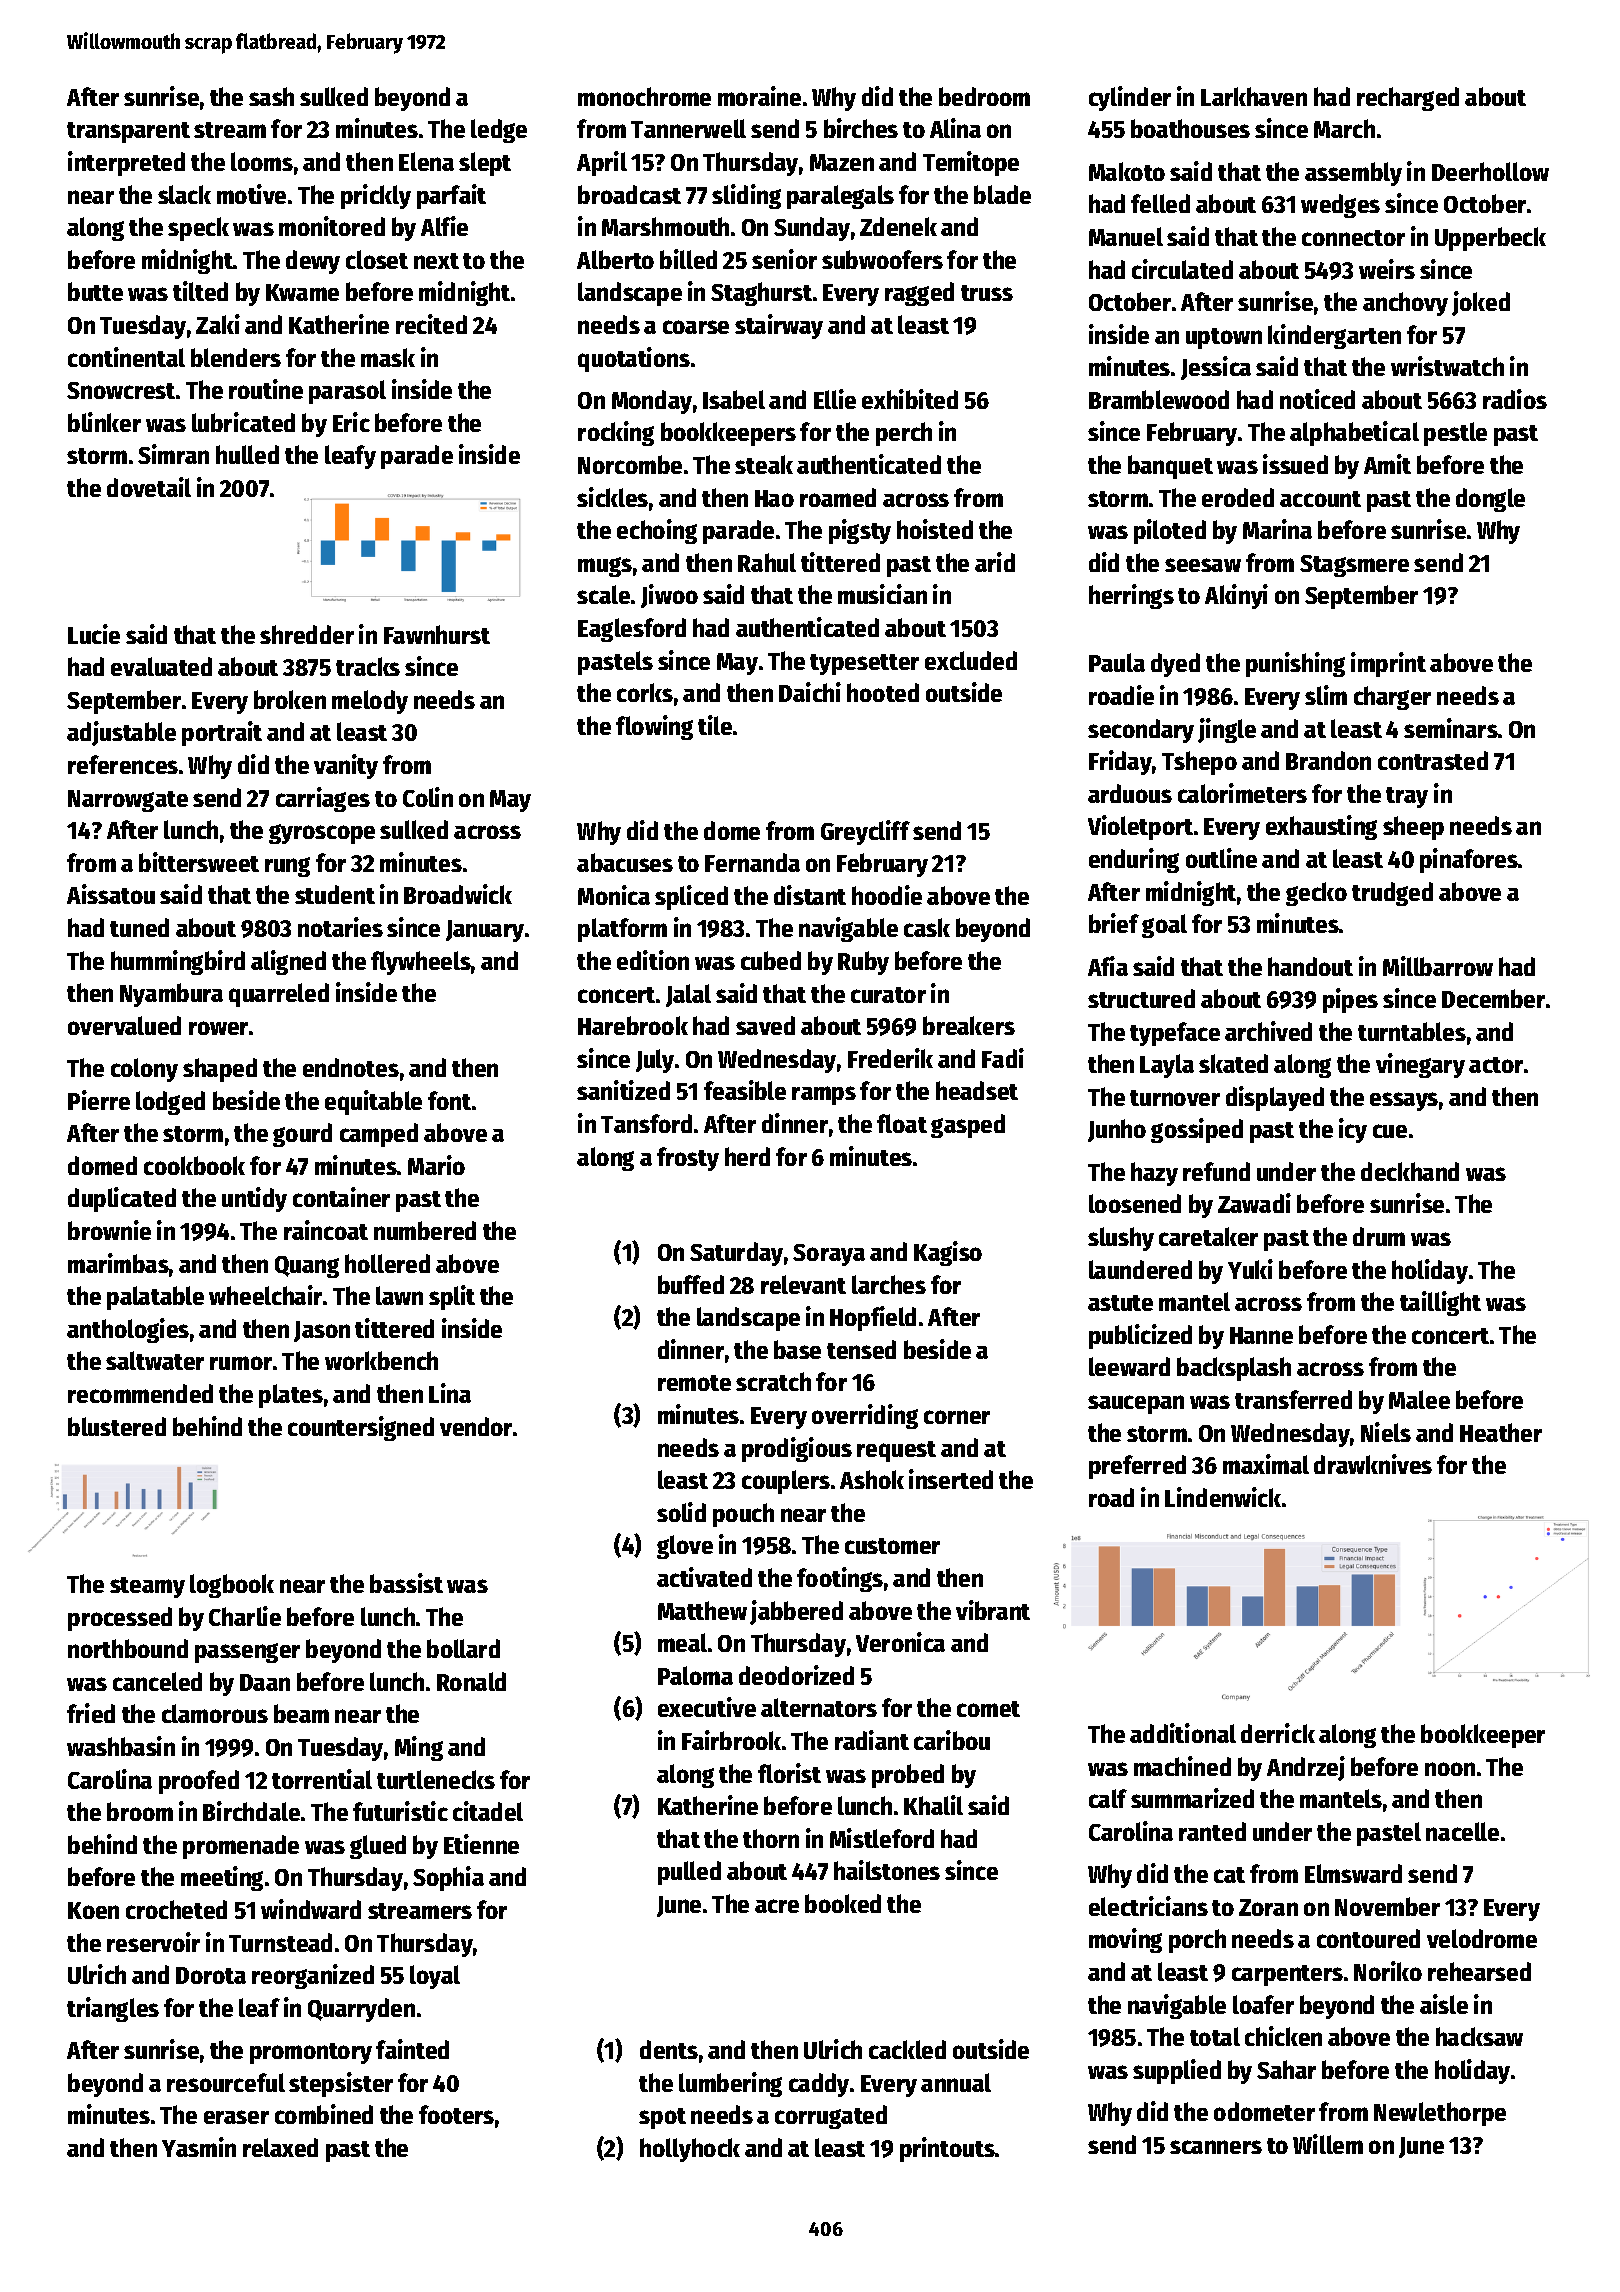 The width and height of the document is (1620, 2292). Describe the element at coordinates (301, 1713) in the document. I see `beam` at that location.
